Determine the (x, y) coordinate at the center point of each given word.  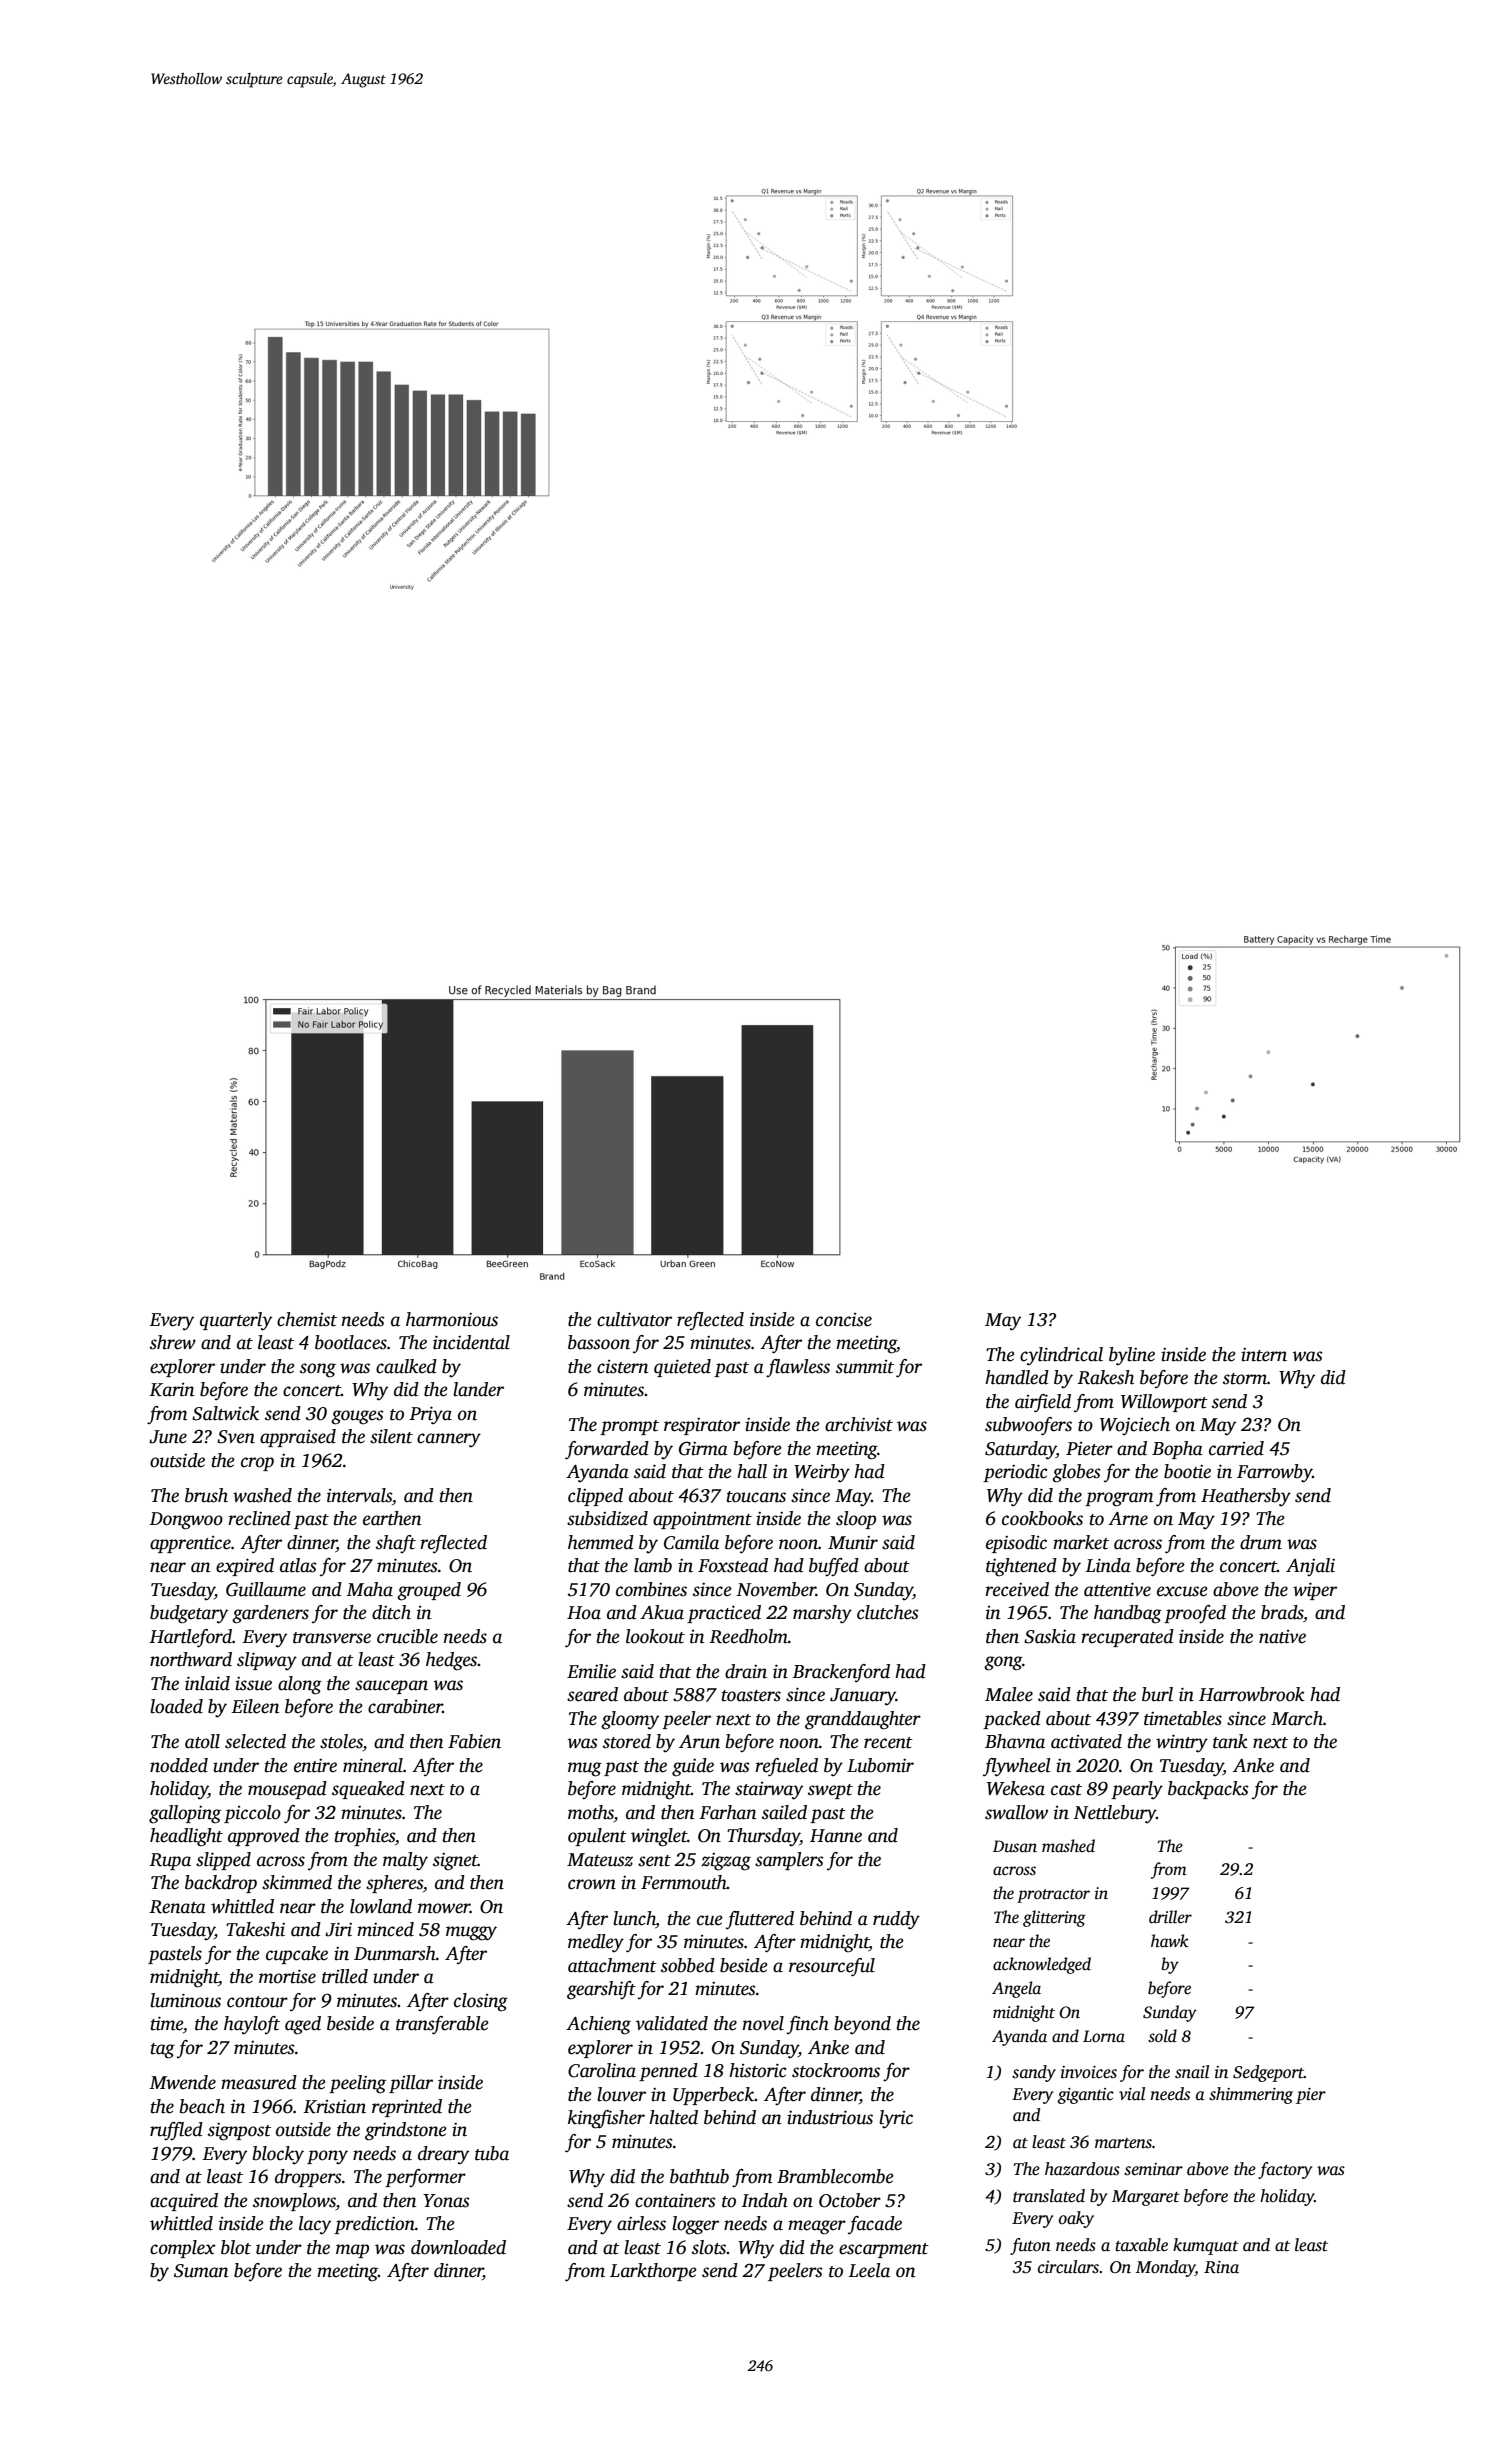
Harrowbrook (1252, 1694)
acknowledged (1042, 1965)
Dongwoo (186, 1521)
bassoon (599, 1342)
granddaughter (863, 1720)
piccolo (252, 1814)
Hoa (584, 1613)
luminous (185, 2000)
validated (672, 2023)
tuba (492, 2153)
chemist (307, 1319)
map (352, 2251)
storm (1245, 1379)
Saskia (1050, 1636)
